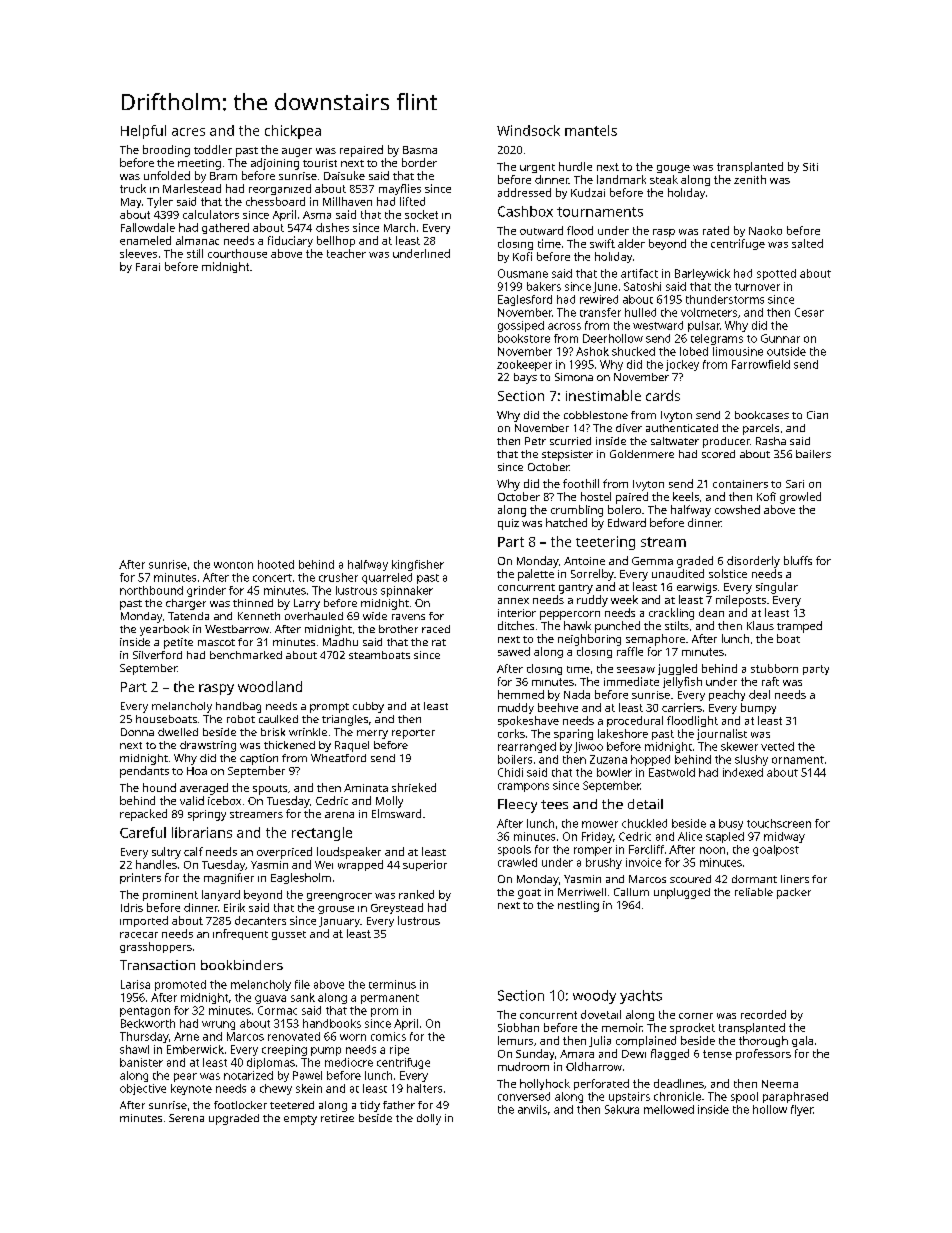 This screenshot has width=952, height=1233. What do you see at coordinates (314, 616) in the screenshot?
I see `overhauled` at bounding box center [314, 616].
